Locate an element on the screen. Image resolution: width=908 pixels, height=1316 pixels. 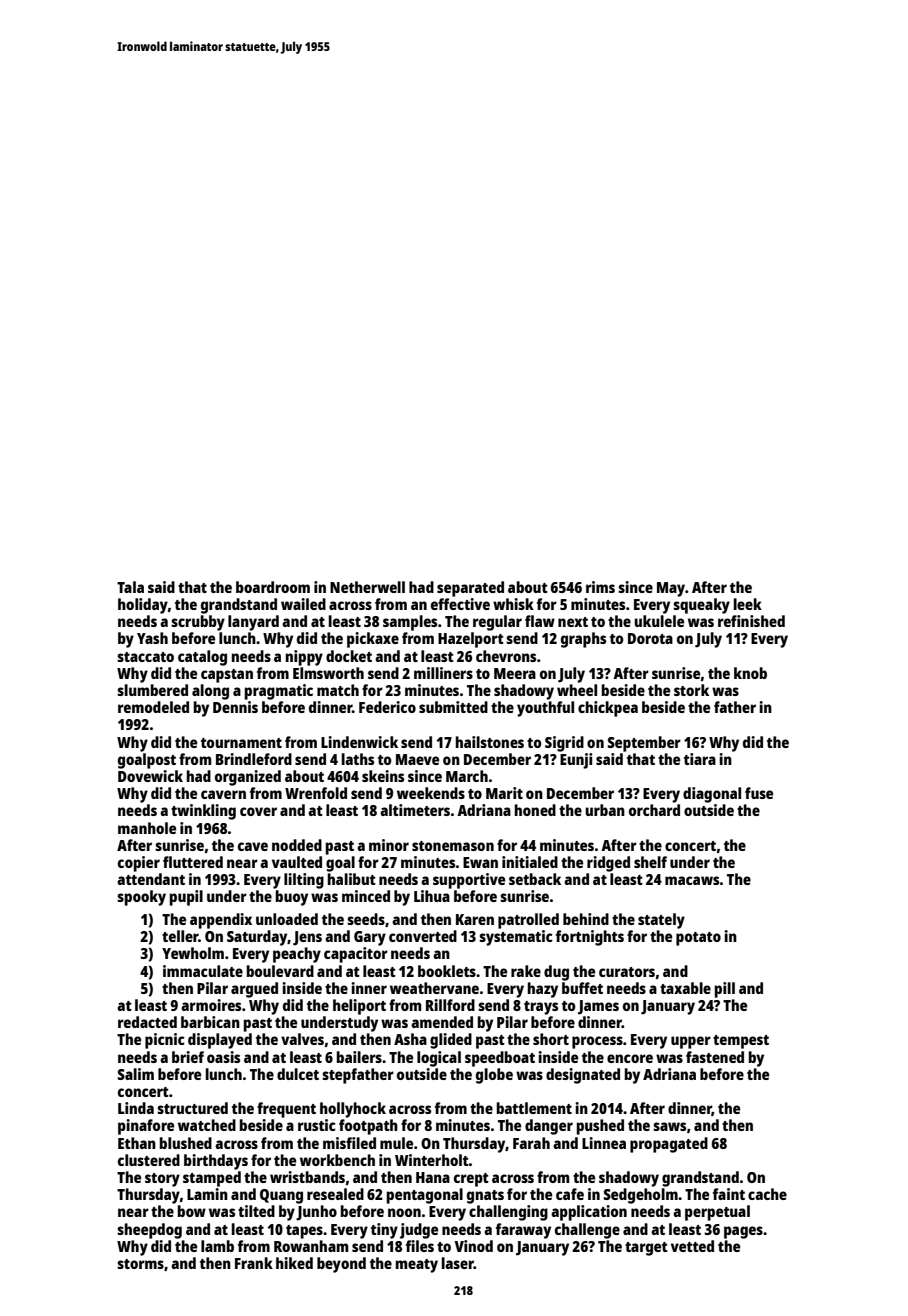
taxable is located at coordinates (685, 988).
